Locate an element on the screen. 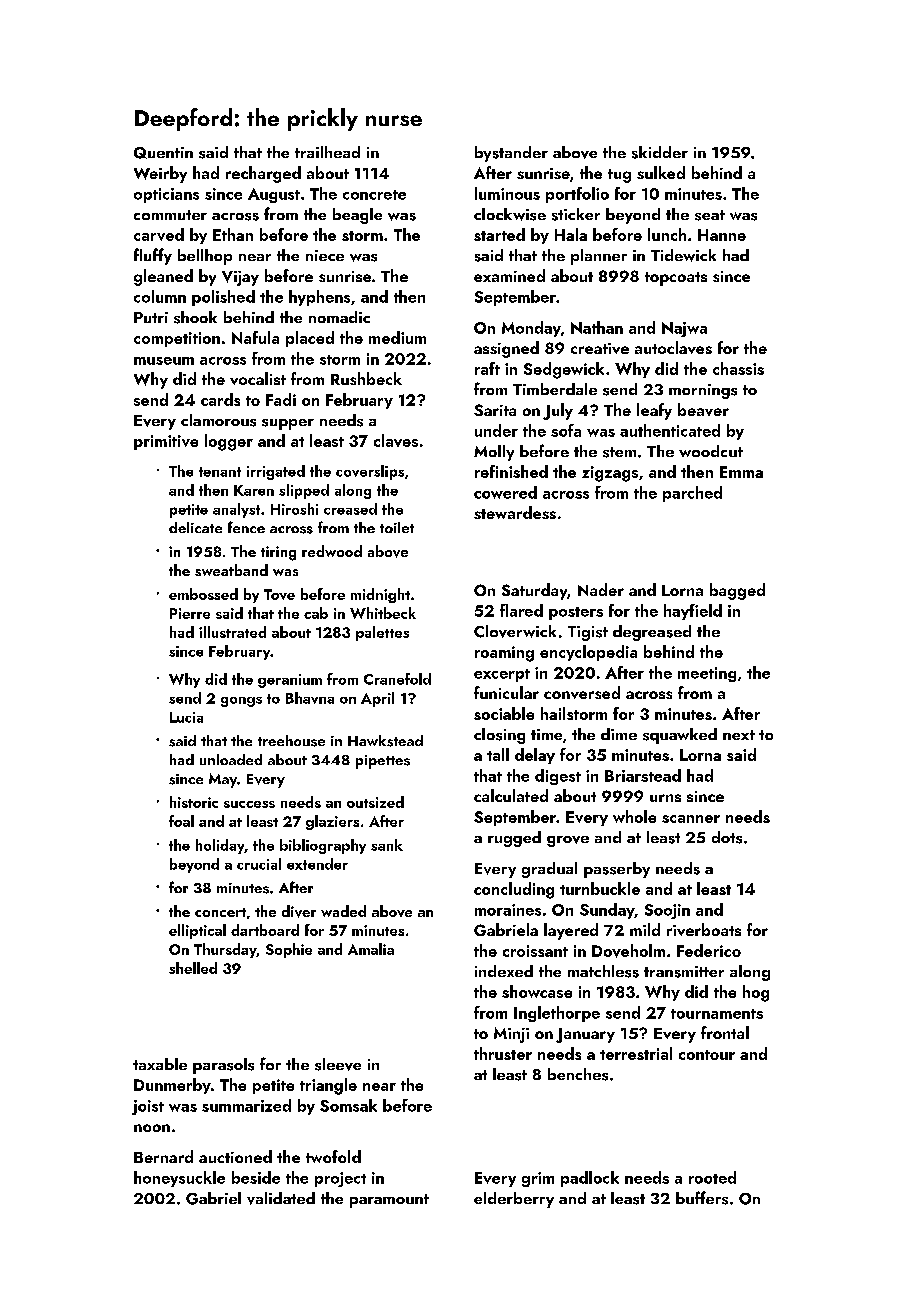 This screenshot has width=908, height=1316. Amalia is located at coordinates (371, 949).
